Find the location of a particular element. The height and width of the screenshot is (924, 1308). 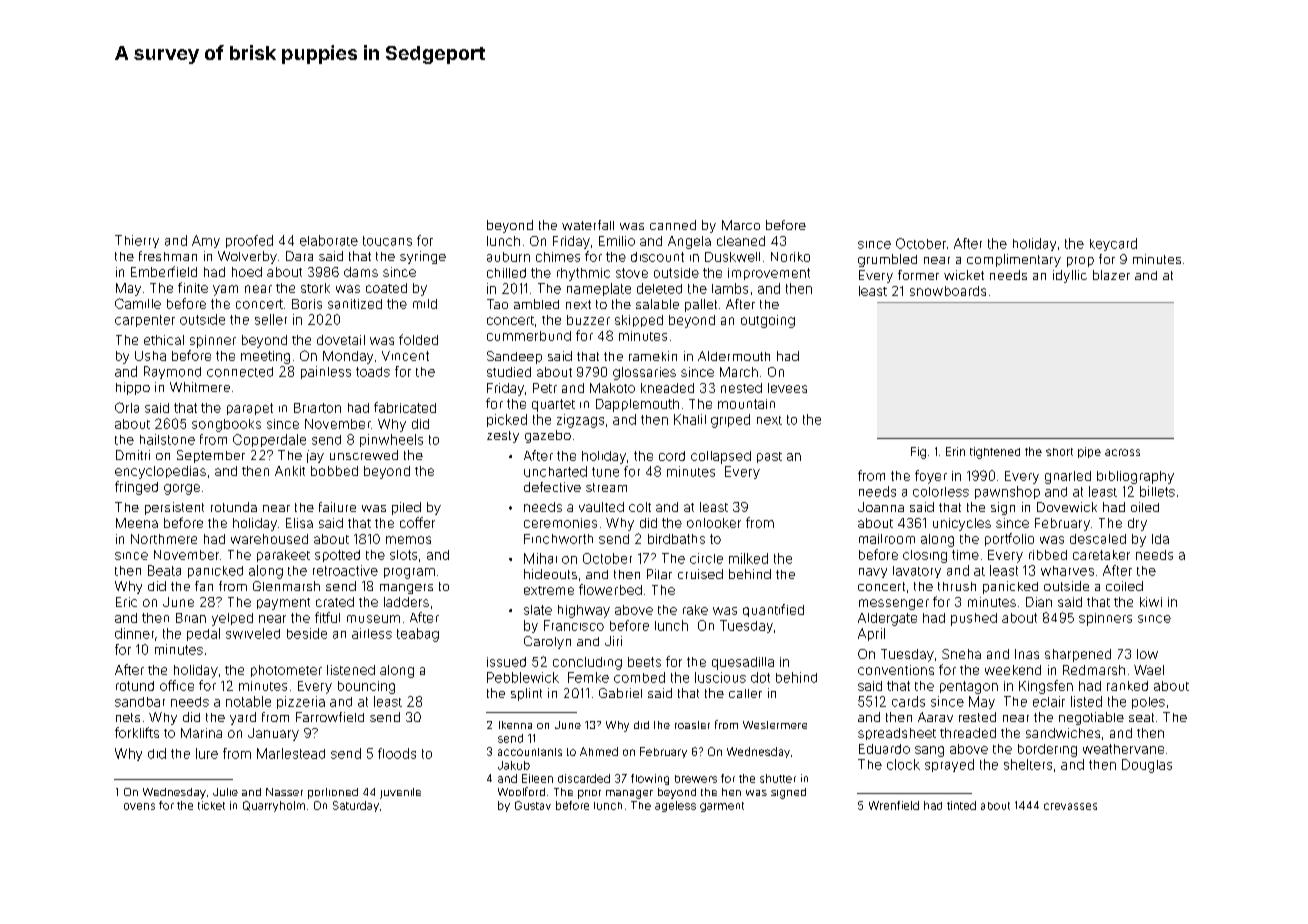

hailstone is located at coordinates (167, 439).
